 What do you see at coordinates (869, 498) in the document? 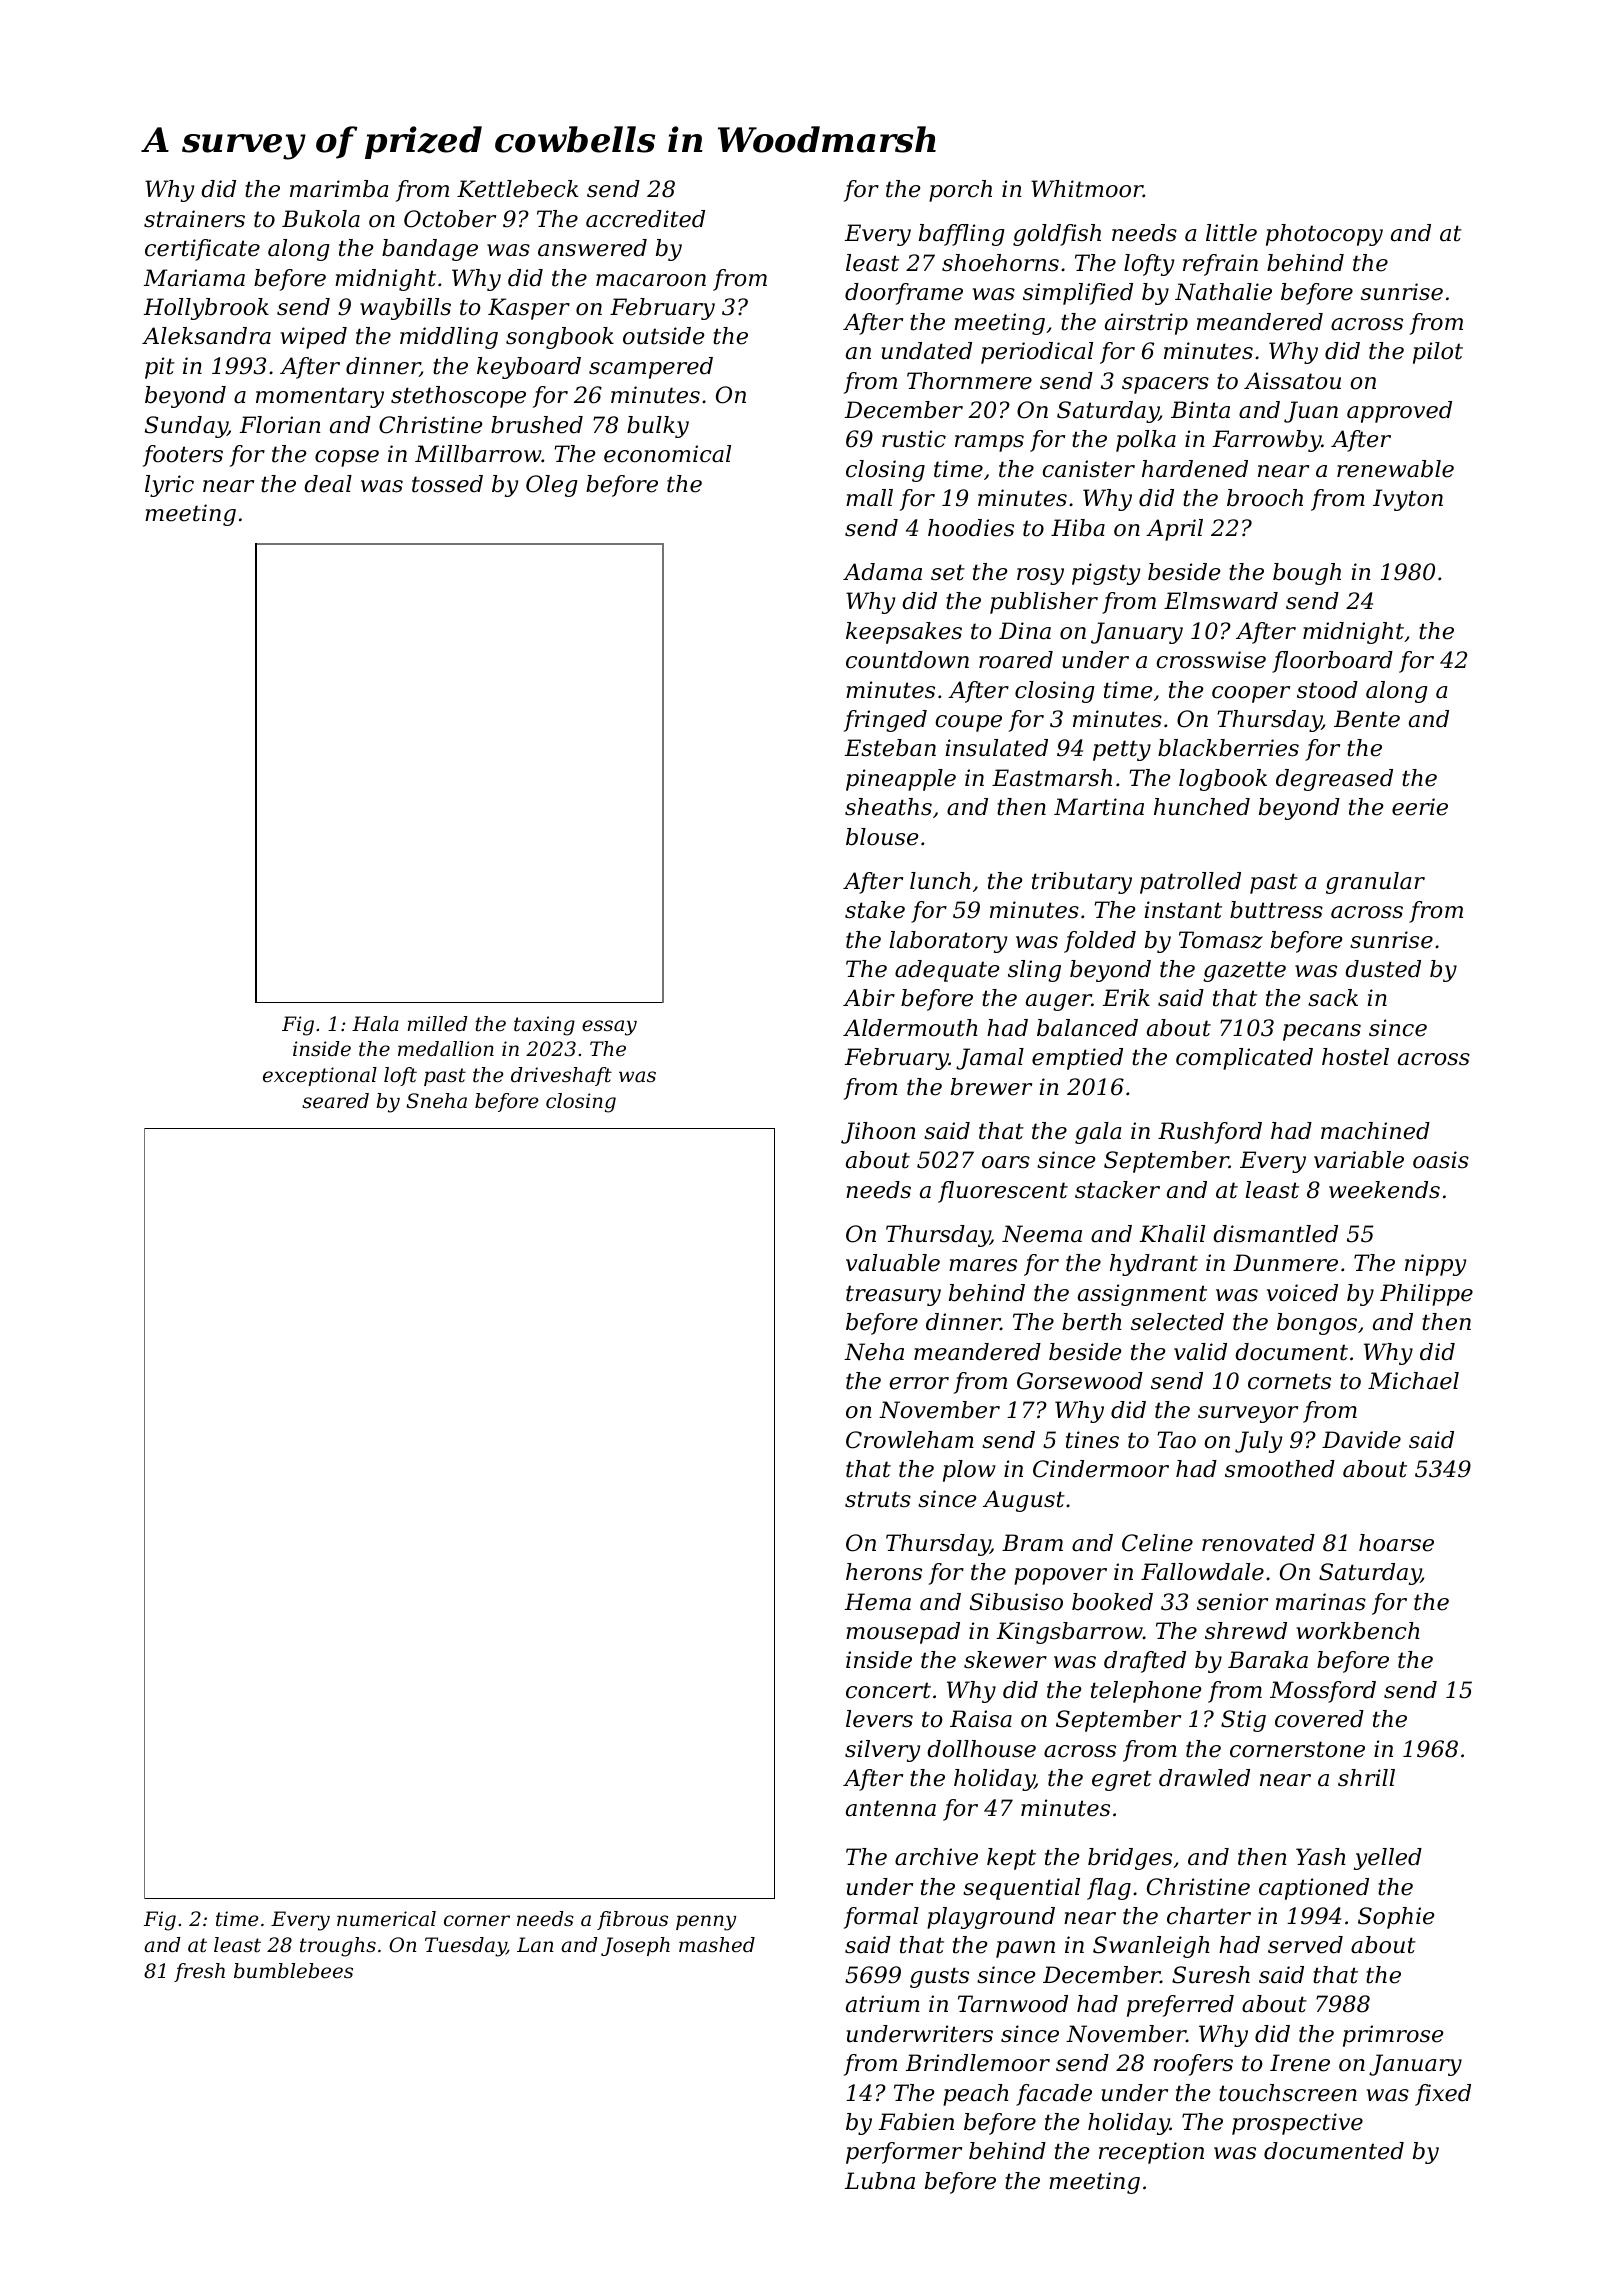
I see `mall` at bounding box center [869, 498].
